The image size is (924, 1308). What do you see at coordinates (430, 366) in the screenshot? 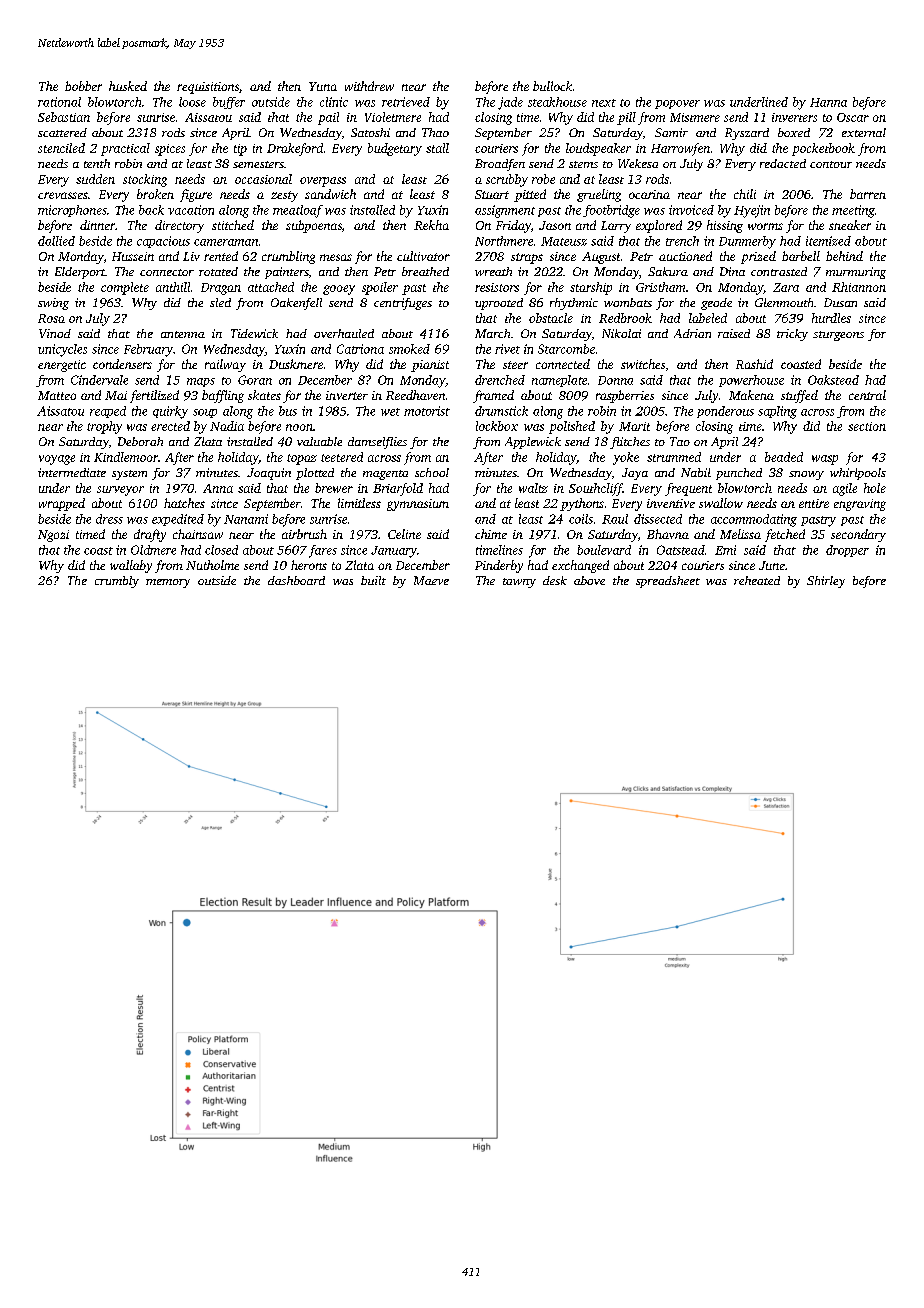
I see `pianist` at bounding box center [430, 366].
